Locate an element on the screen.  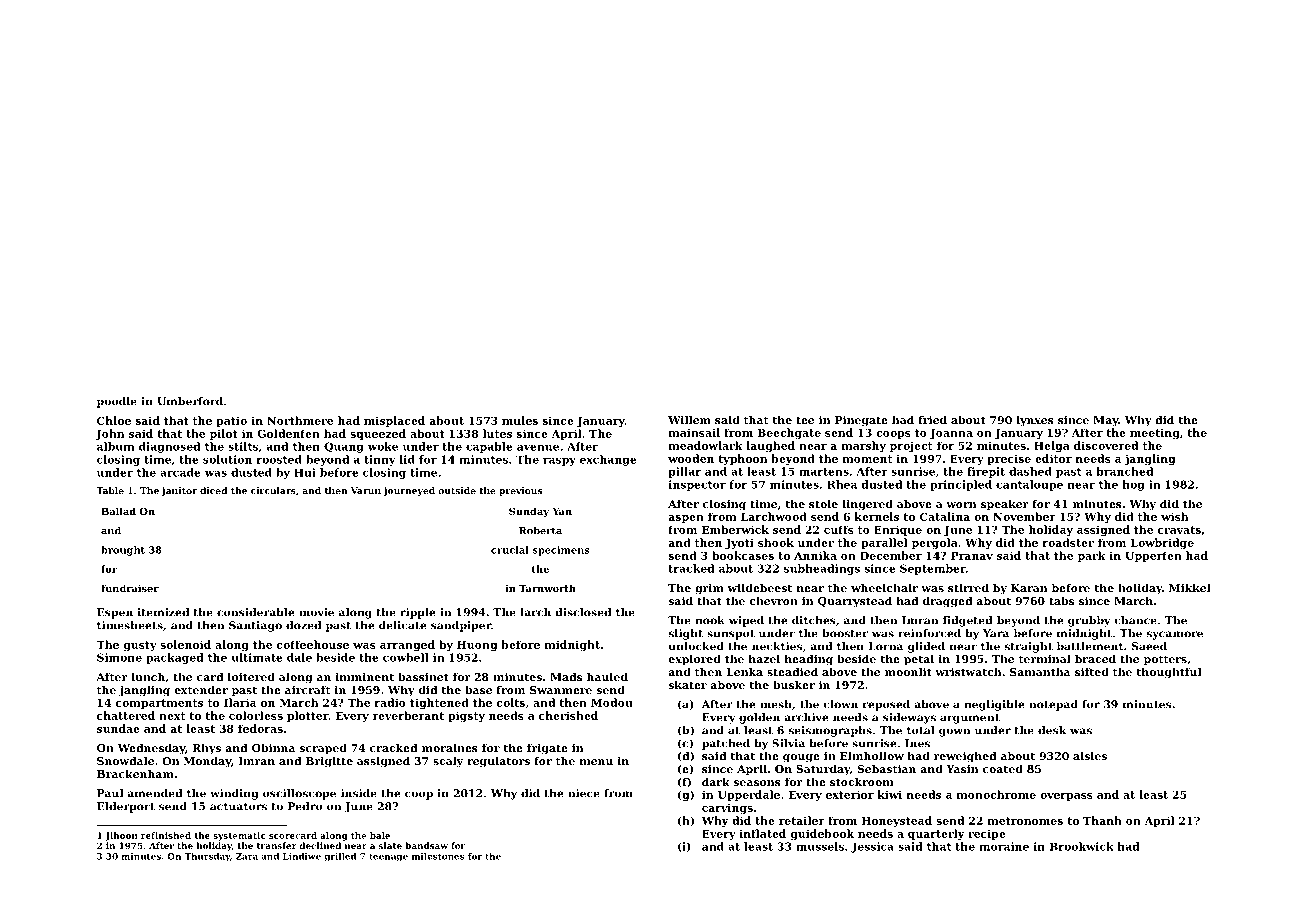
poodle is located at coordinates (117, 402).
